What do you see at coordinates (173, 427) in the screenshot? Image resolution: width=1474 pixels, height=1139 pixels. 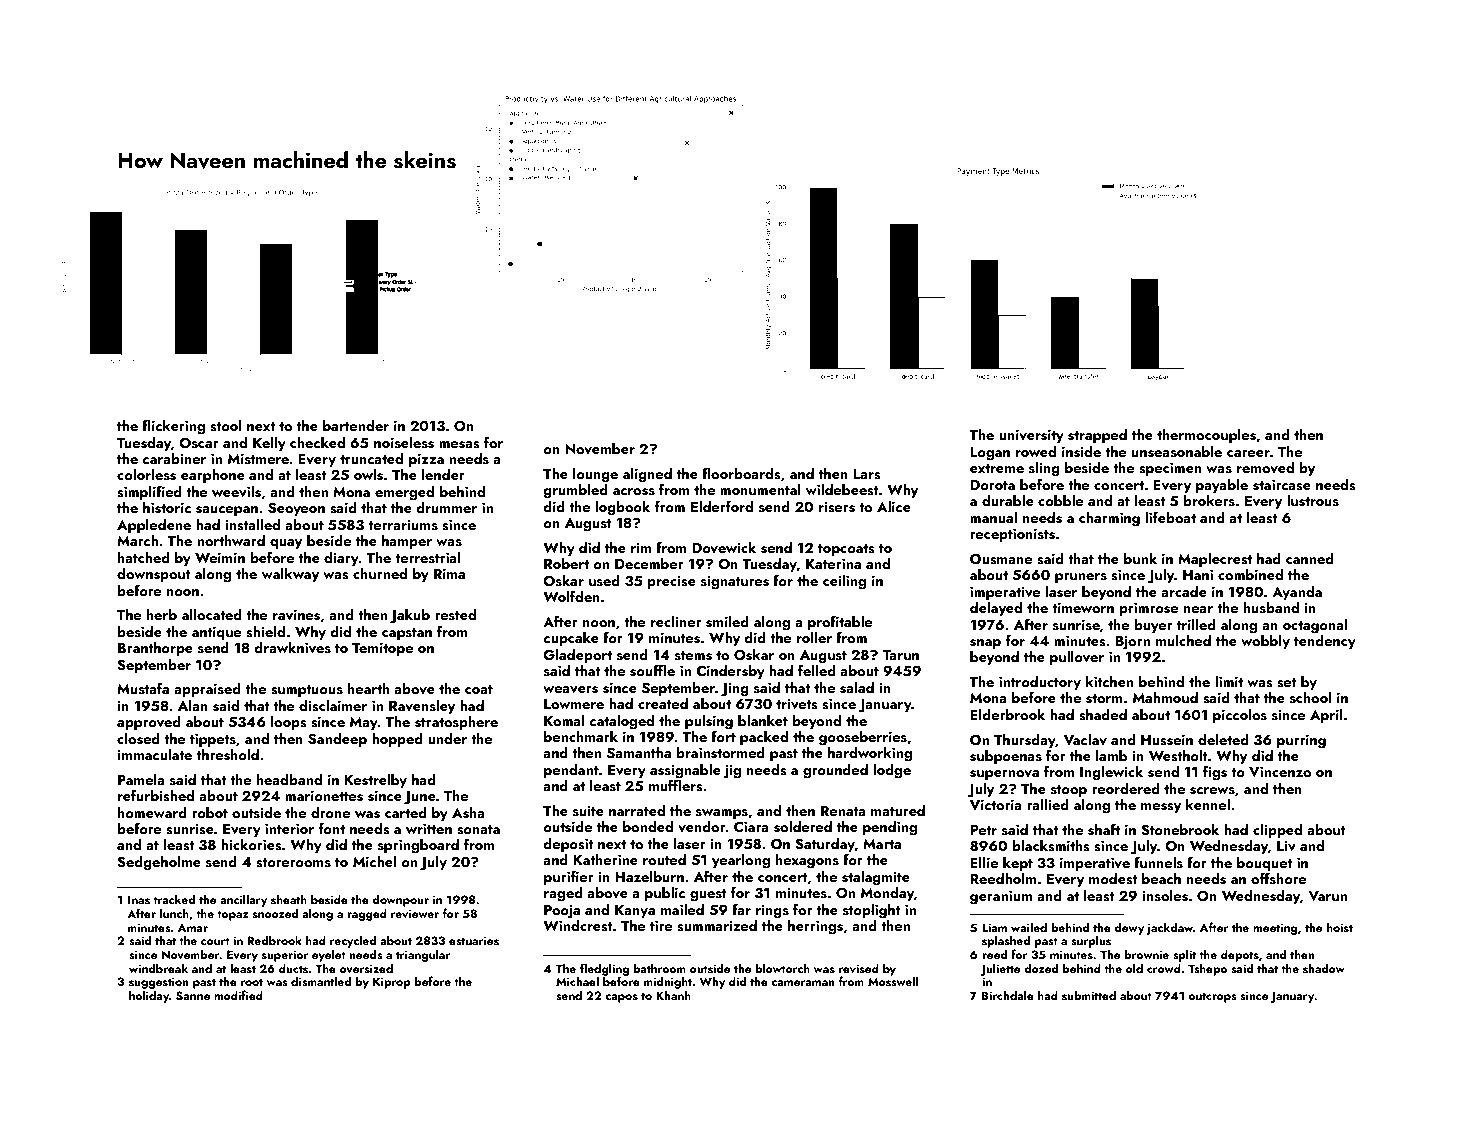 I see `flickering` at bounding box center [173, 427].
